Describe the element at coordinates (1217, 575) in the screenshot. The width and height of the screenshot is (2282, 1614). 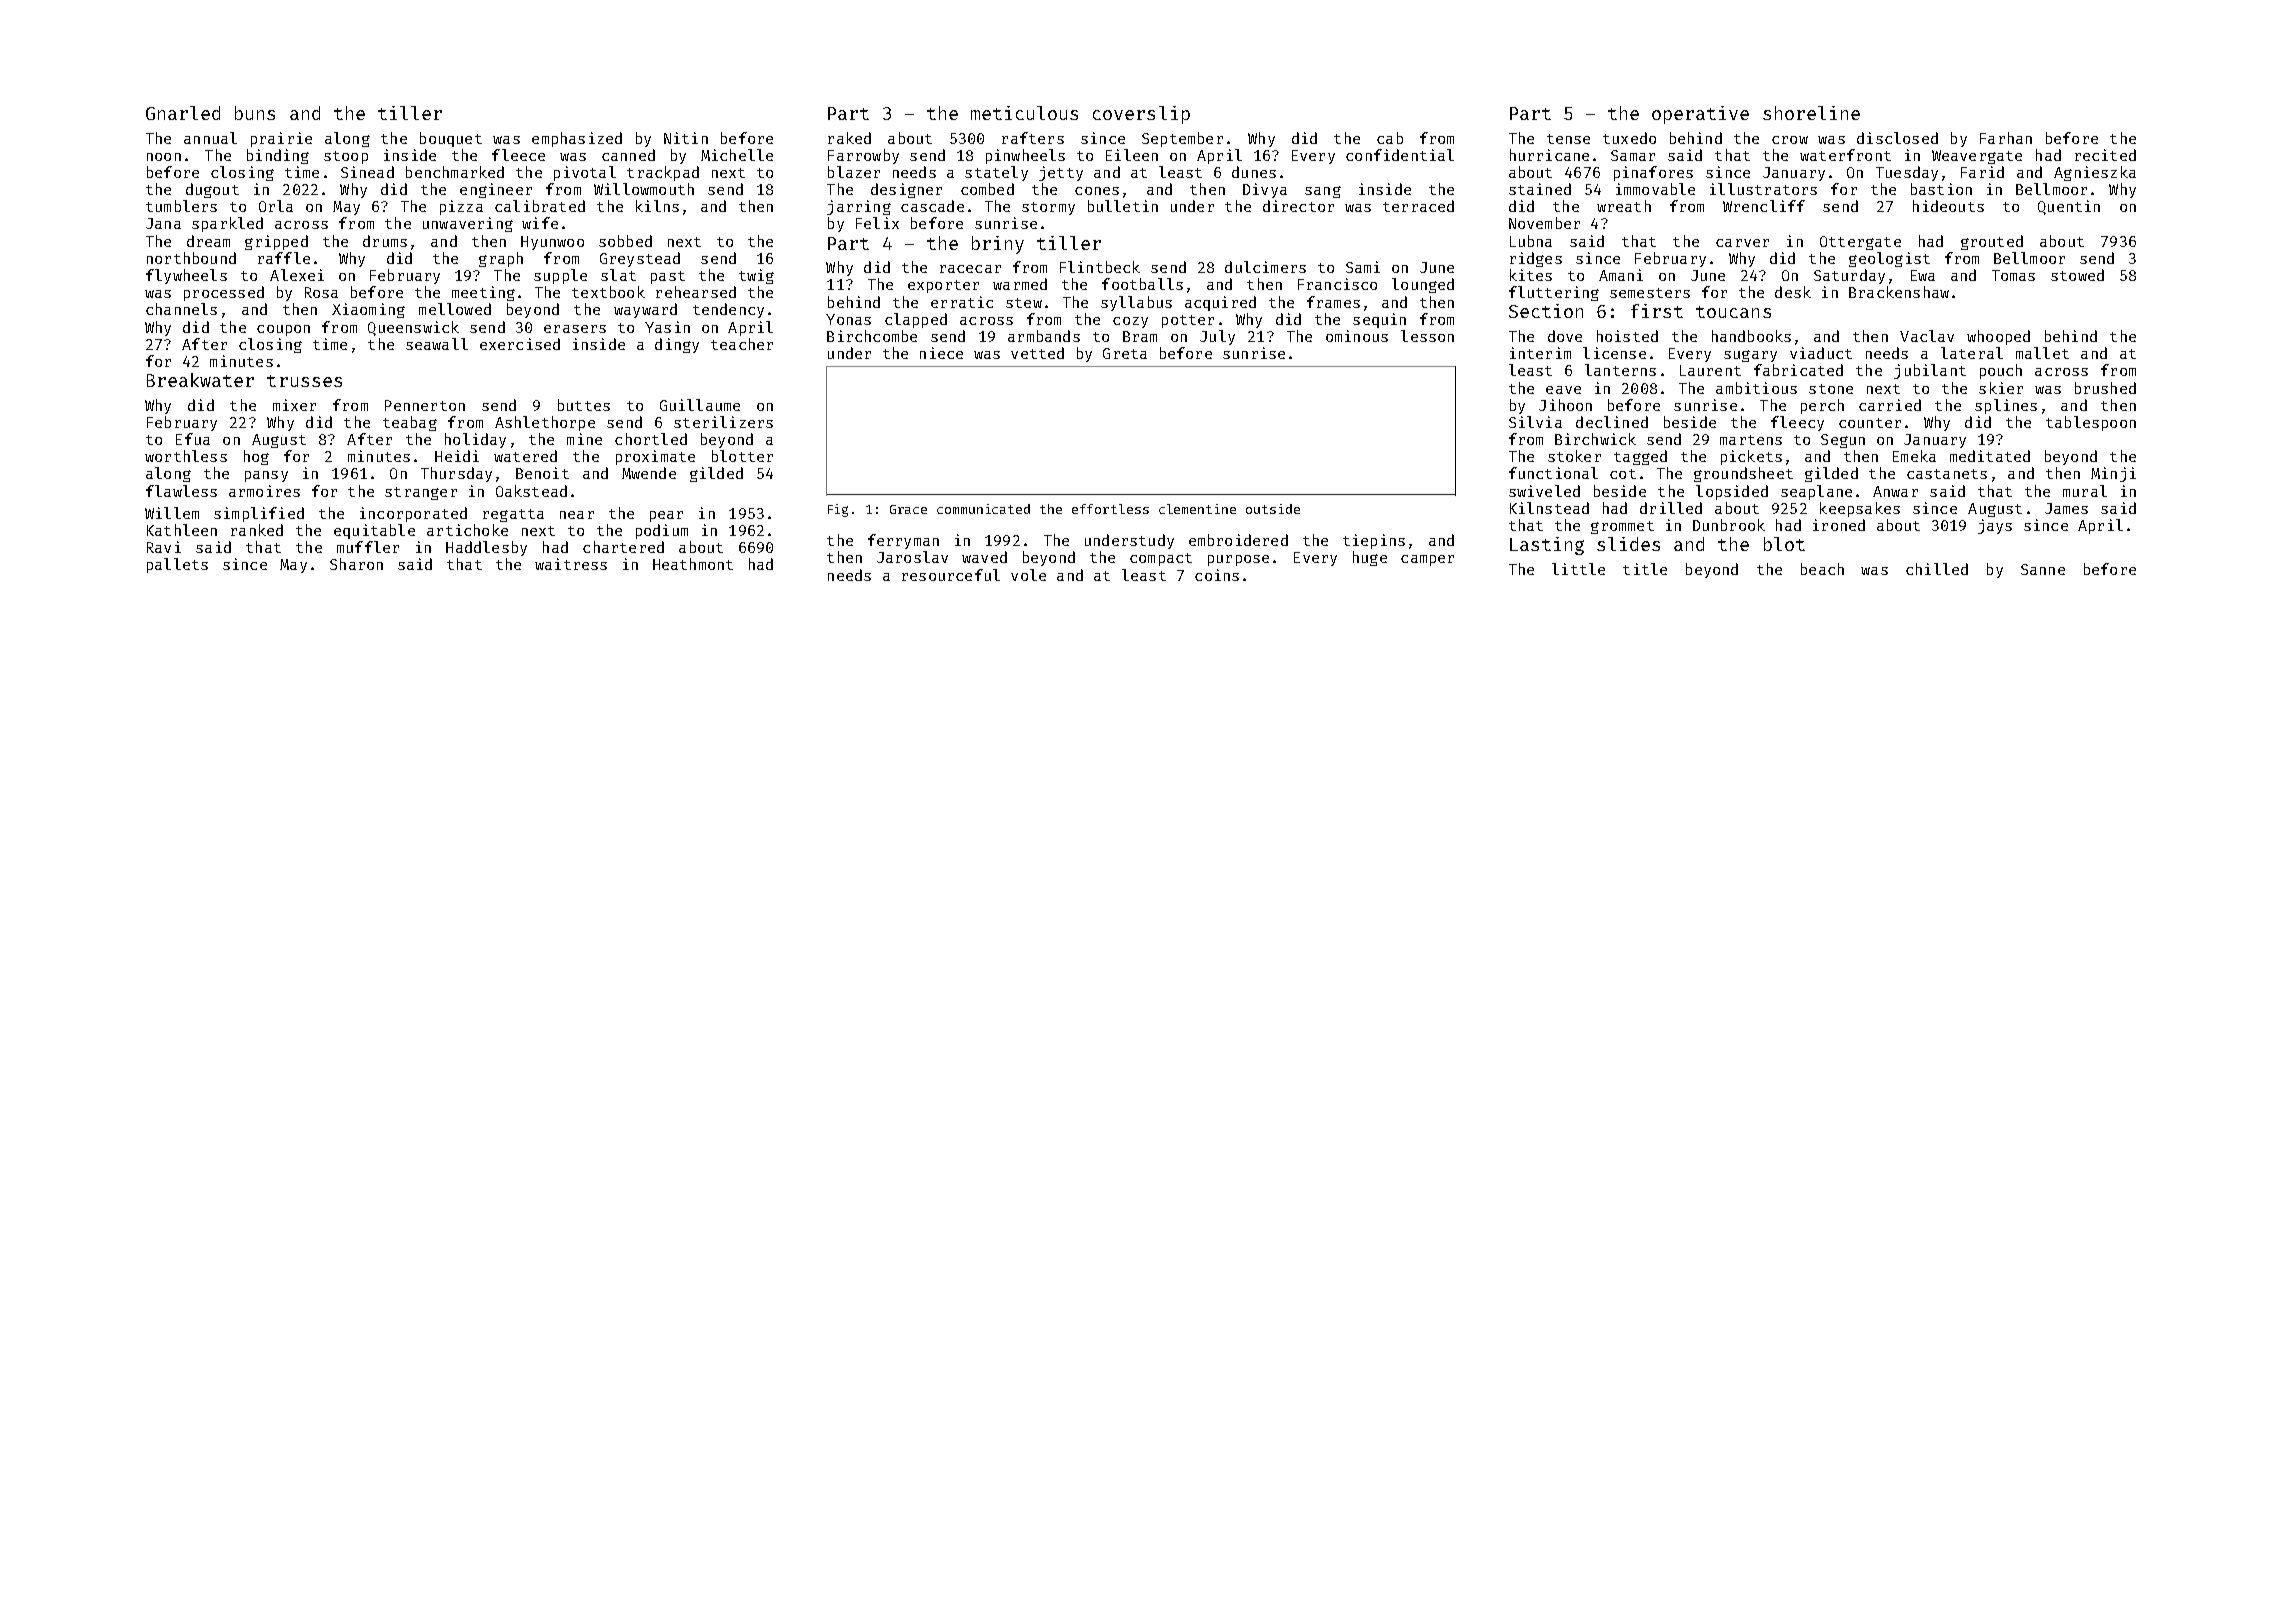
I see `coins` at that location.
